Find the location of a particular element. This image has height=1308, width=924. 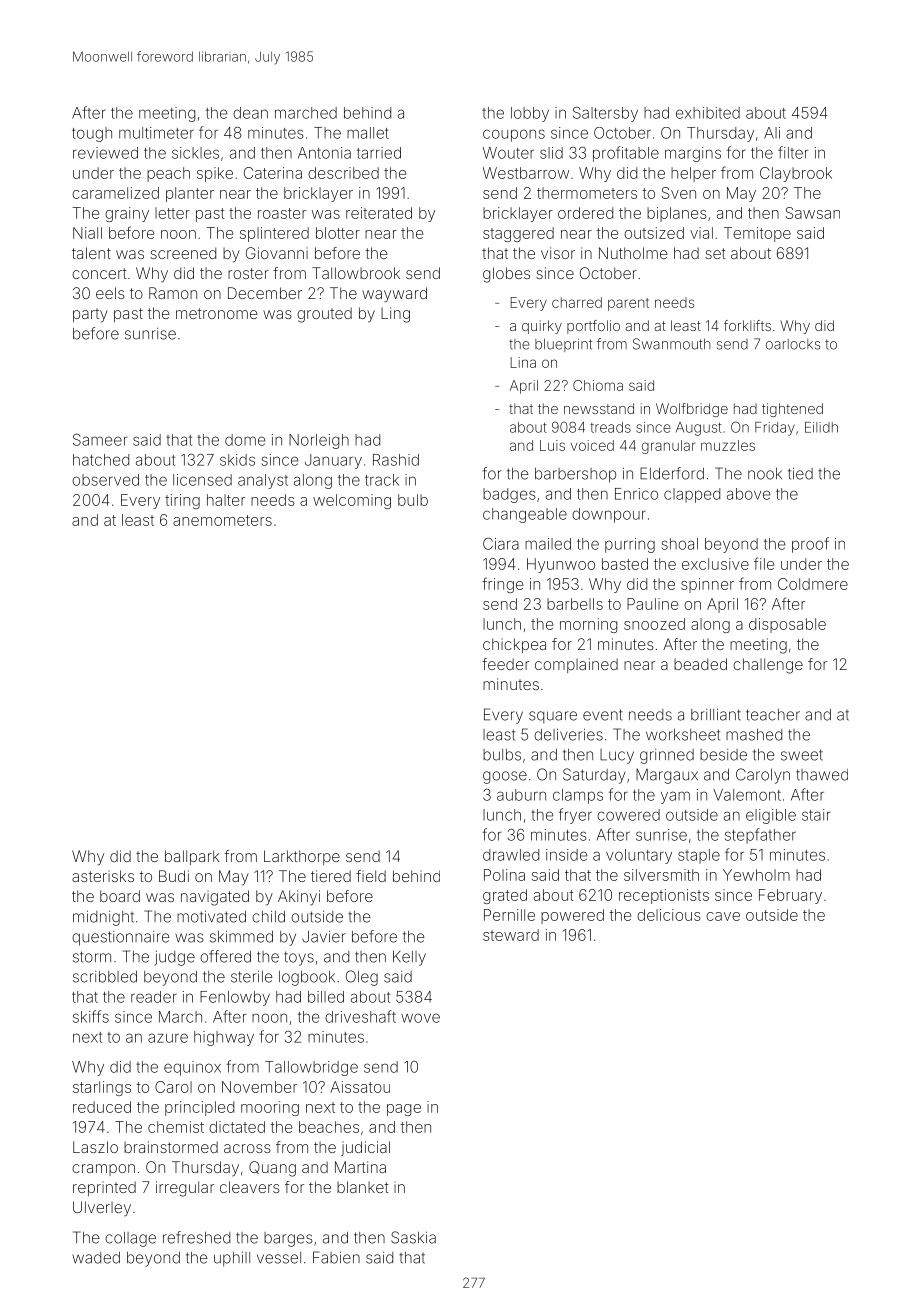

cave is located at coordinates (723, 916).
